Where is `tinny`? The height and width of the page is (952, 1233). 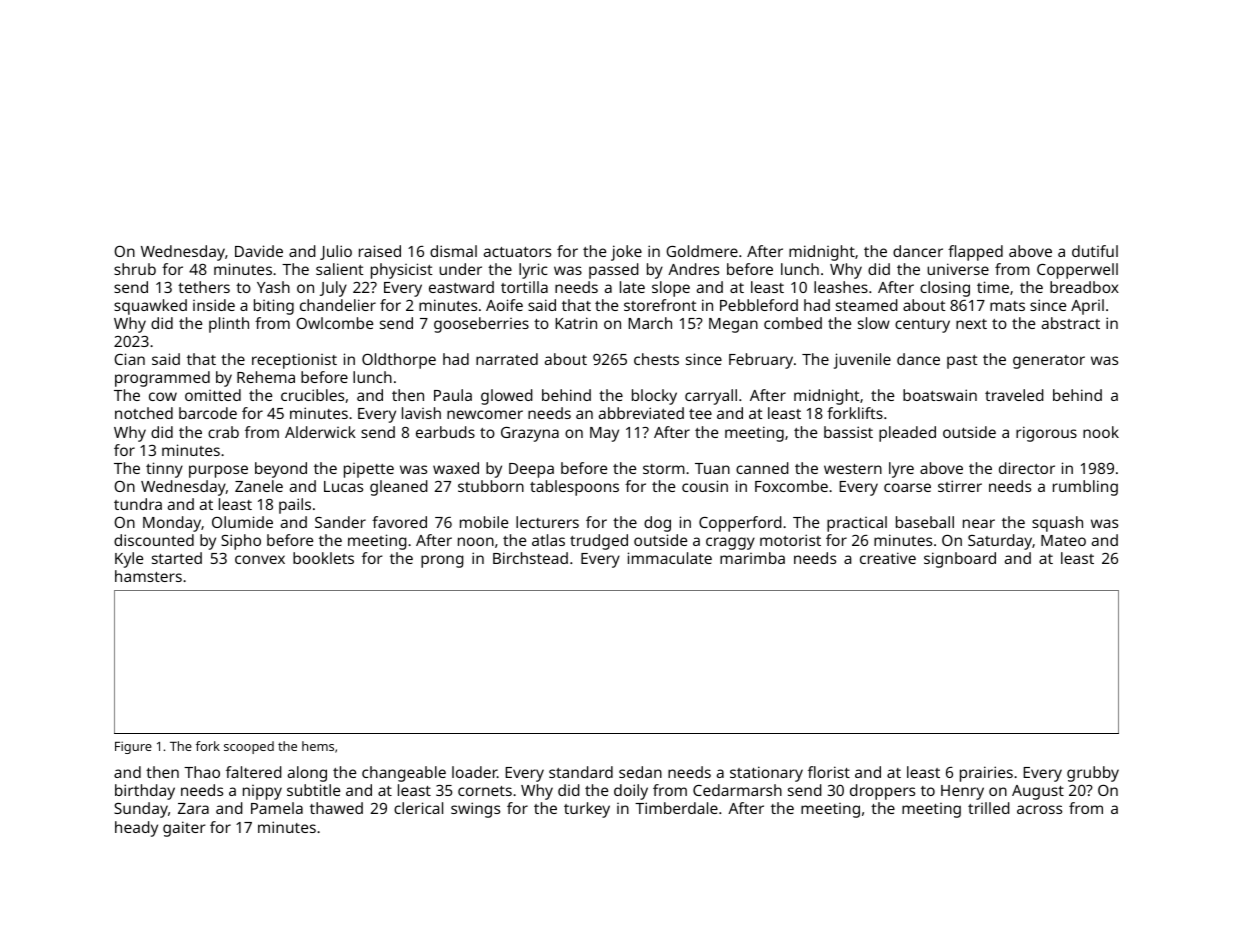 tinny is located at coordinates (164, 470).
